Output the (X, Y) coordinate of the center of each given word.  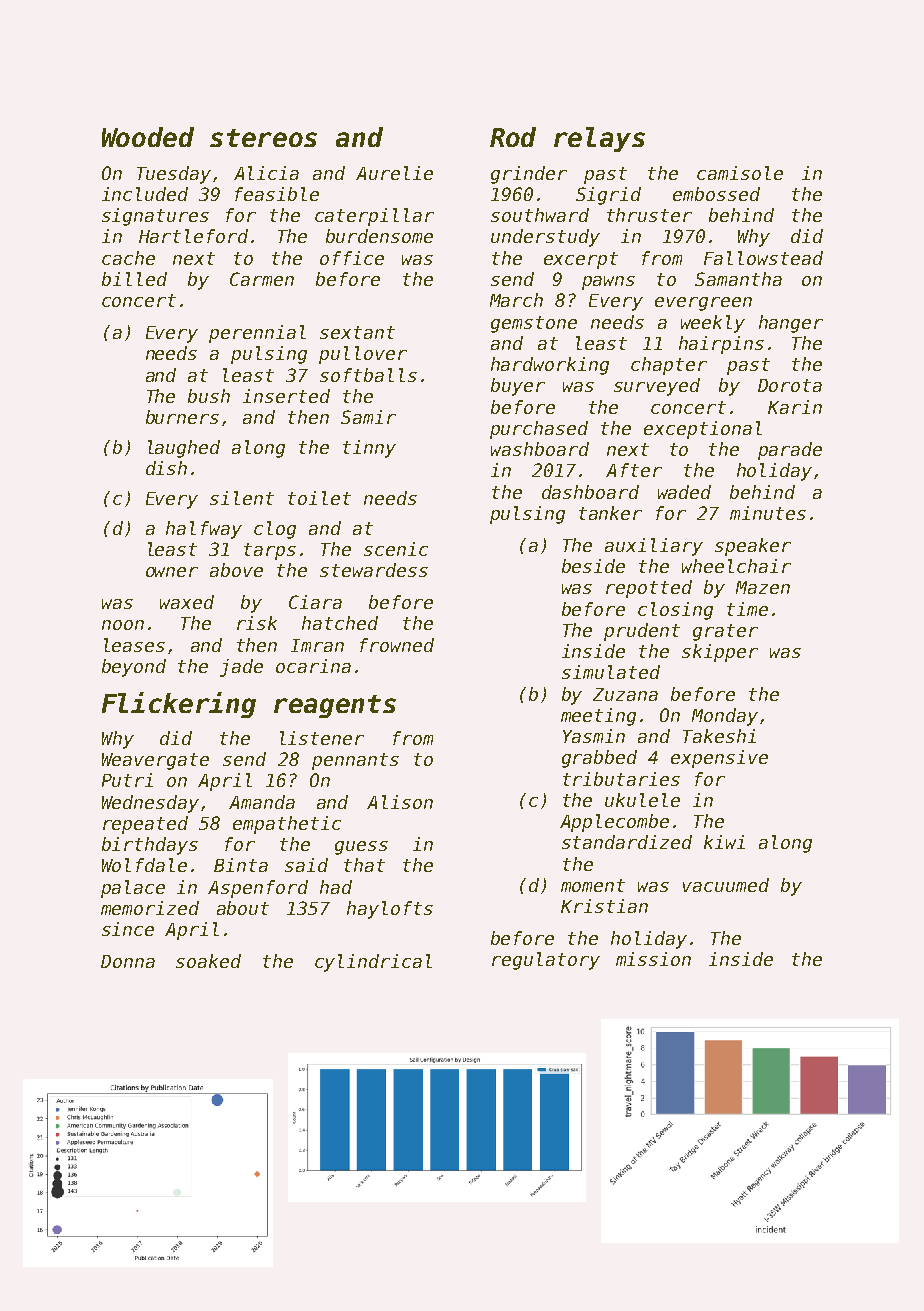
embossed (716, 194)
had (336, 887)
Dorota (790, 385)
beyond (134, 668)
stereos (263, 138)
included (145, 194)
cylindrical (373, 963)
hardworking (550, 366)
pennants (355, 761)
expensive (719, 759)
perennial (257, 334)
